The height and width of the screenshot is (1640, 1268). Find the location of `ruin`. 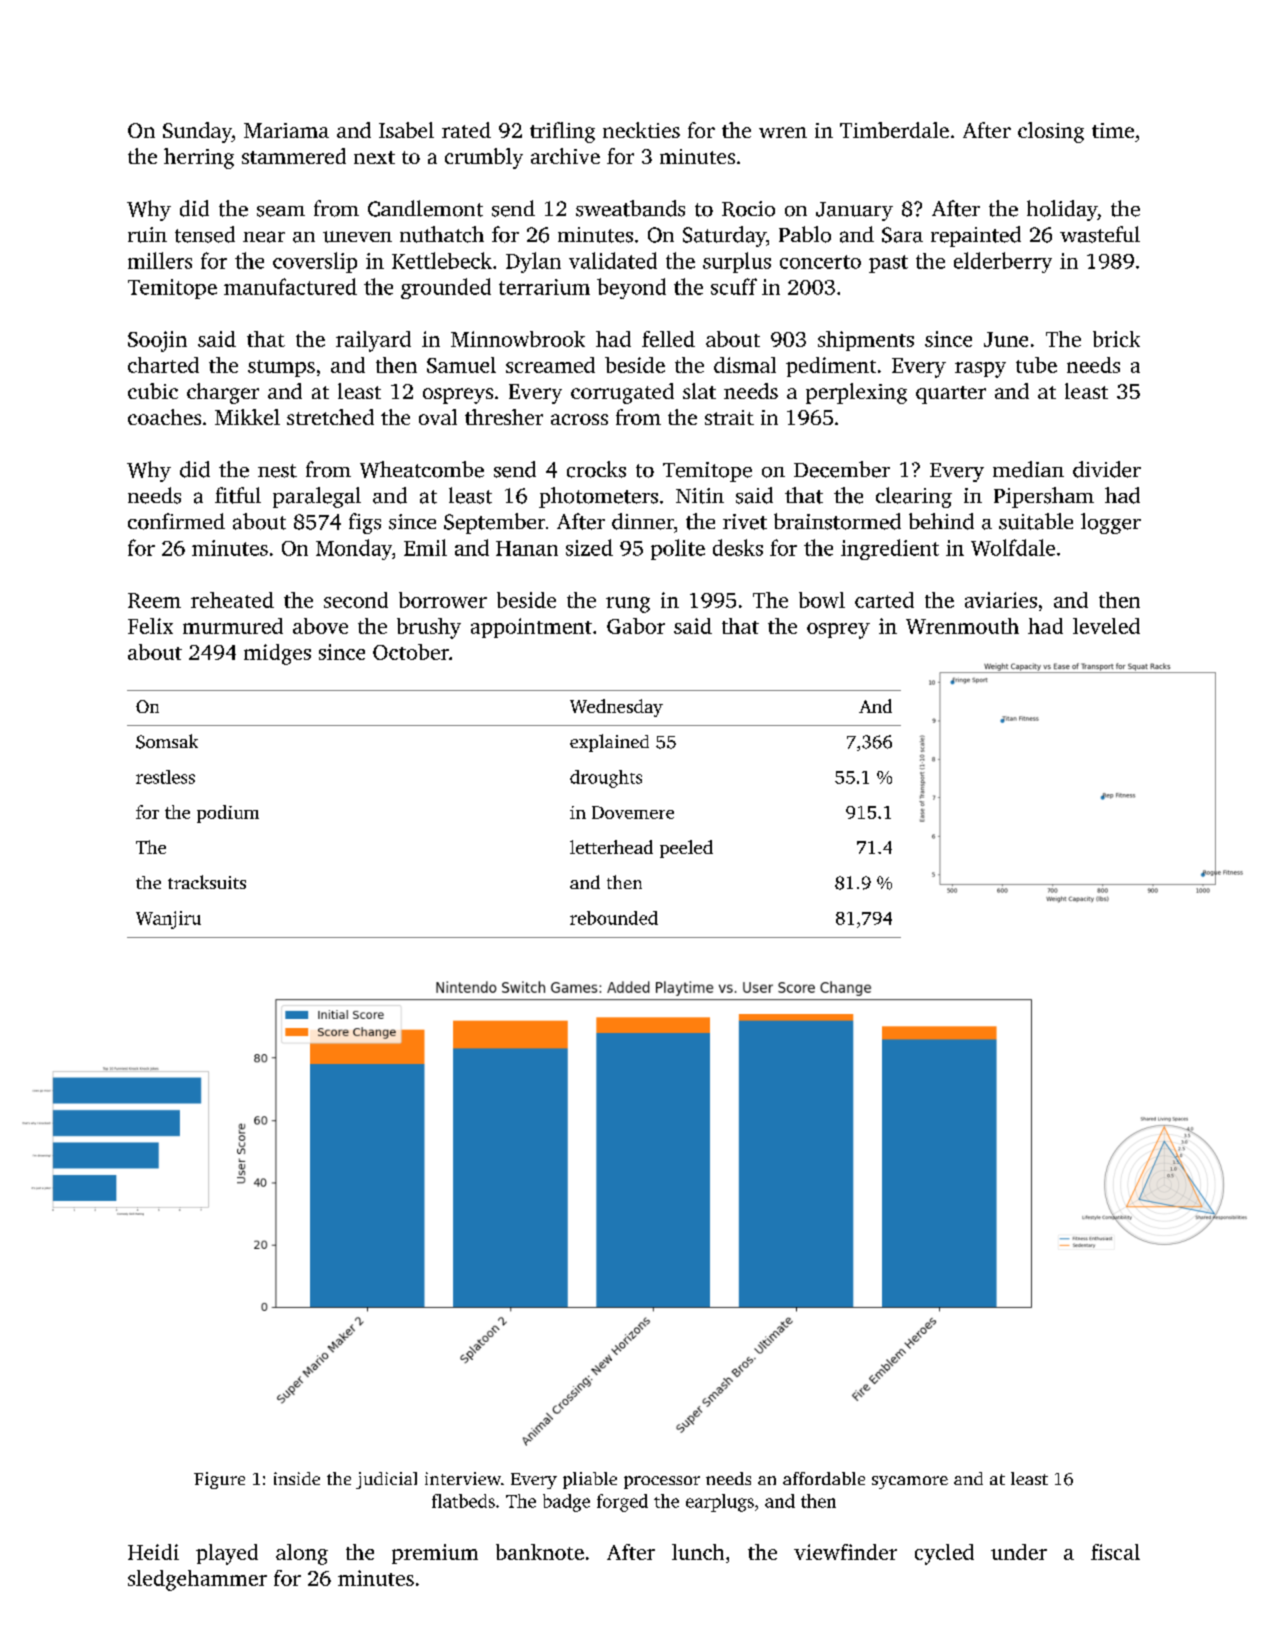

ruin is located at coordinates (147, 235).
